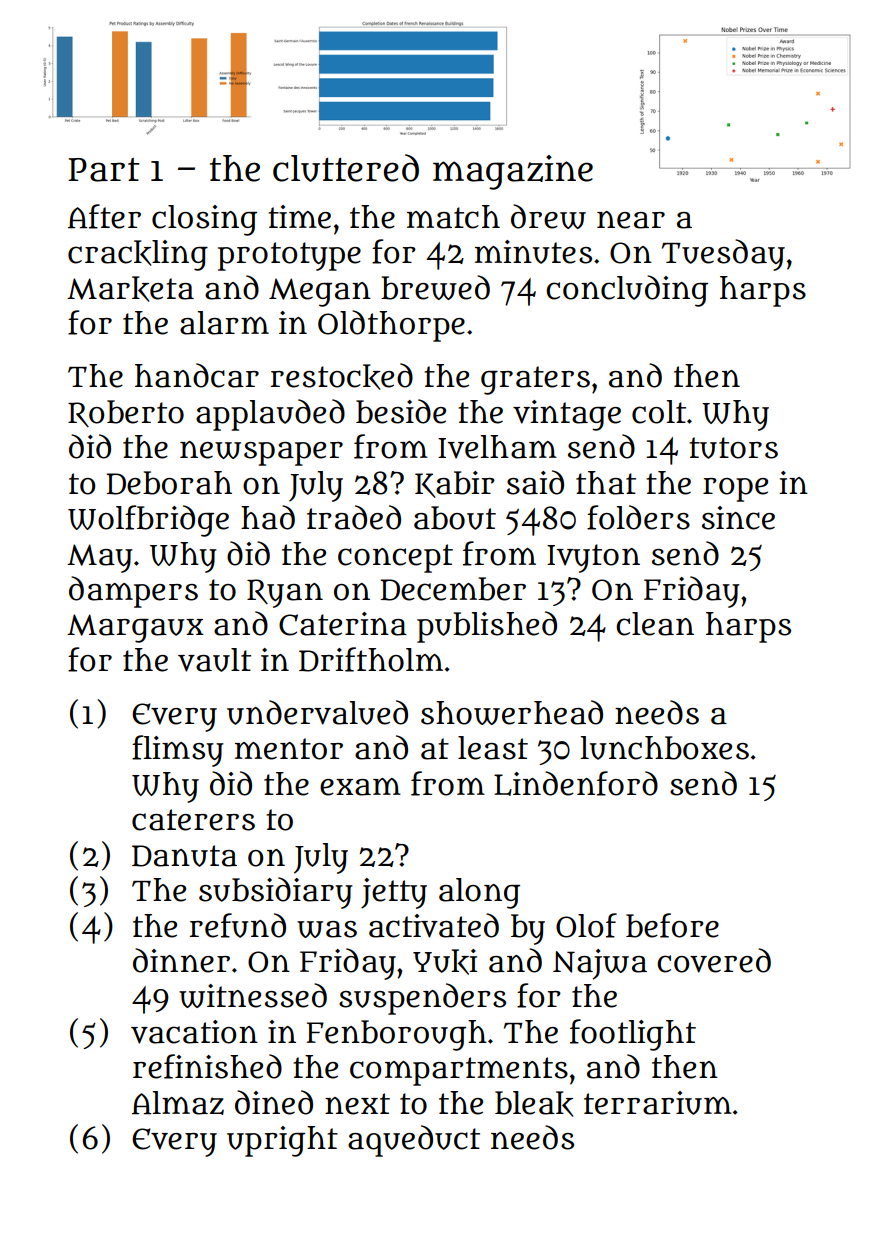 This screenshot has height=1248, width=879. I want to click on lunchboxes, so click(665, 748).
